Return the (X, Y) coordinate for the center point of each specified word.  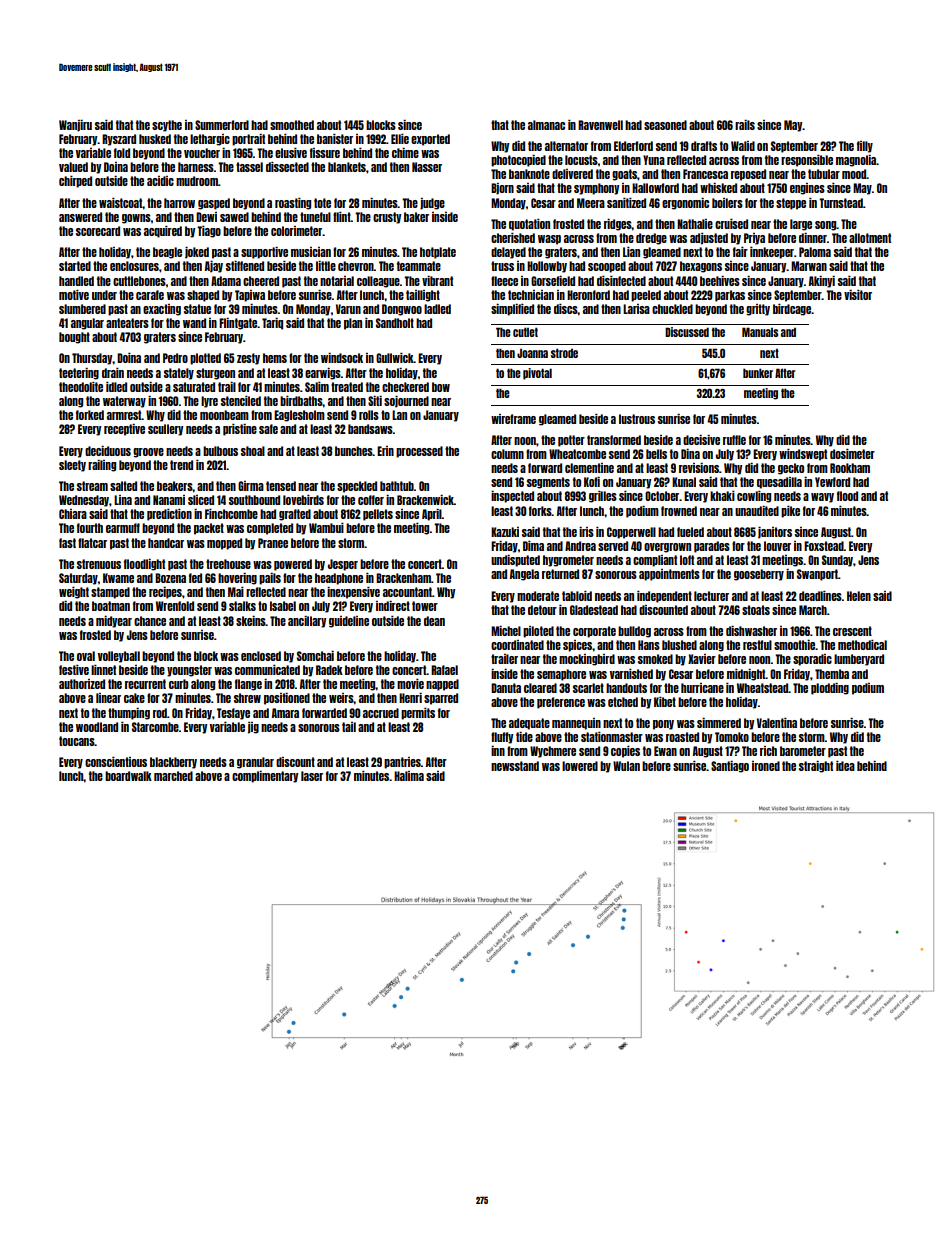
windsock (342, 358)
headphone (339, 579)
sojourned (406, 402)
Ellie (400, 139)
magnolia (856, 161)
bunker (758, 373)
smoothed (292, 125)
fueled (690, 532)
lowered (580, 766)
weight (74, 593)
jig (253, 728)
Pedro (175, 358)
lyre (209, 402)
